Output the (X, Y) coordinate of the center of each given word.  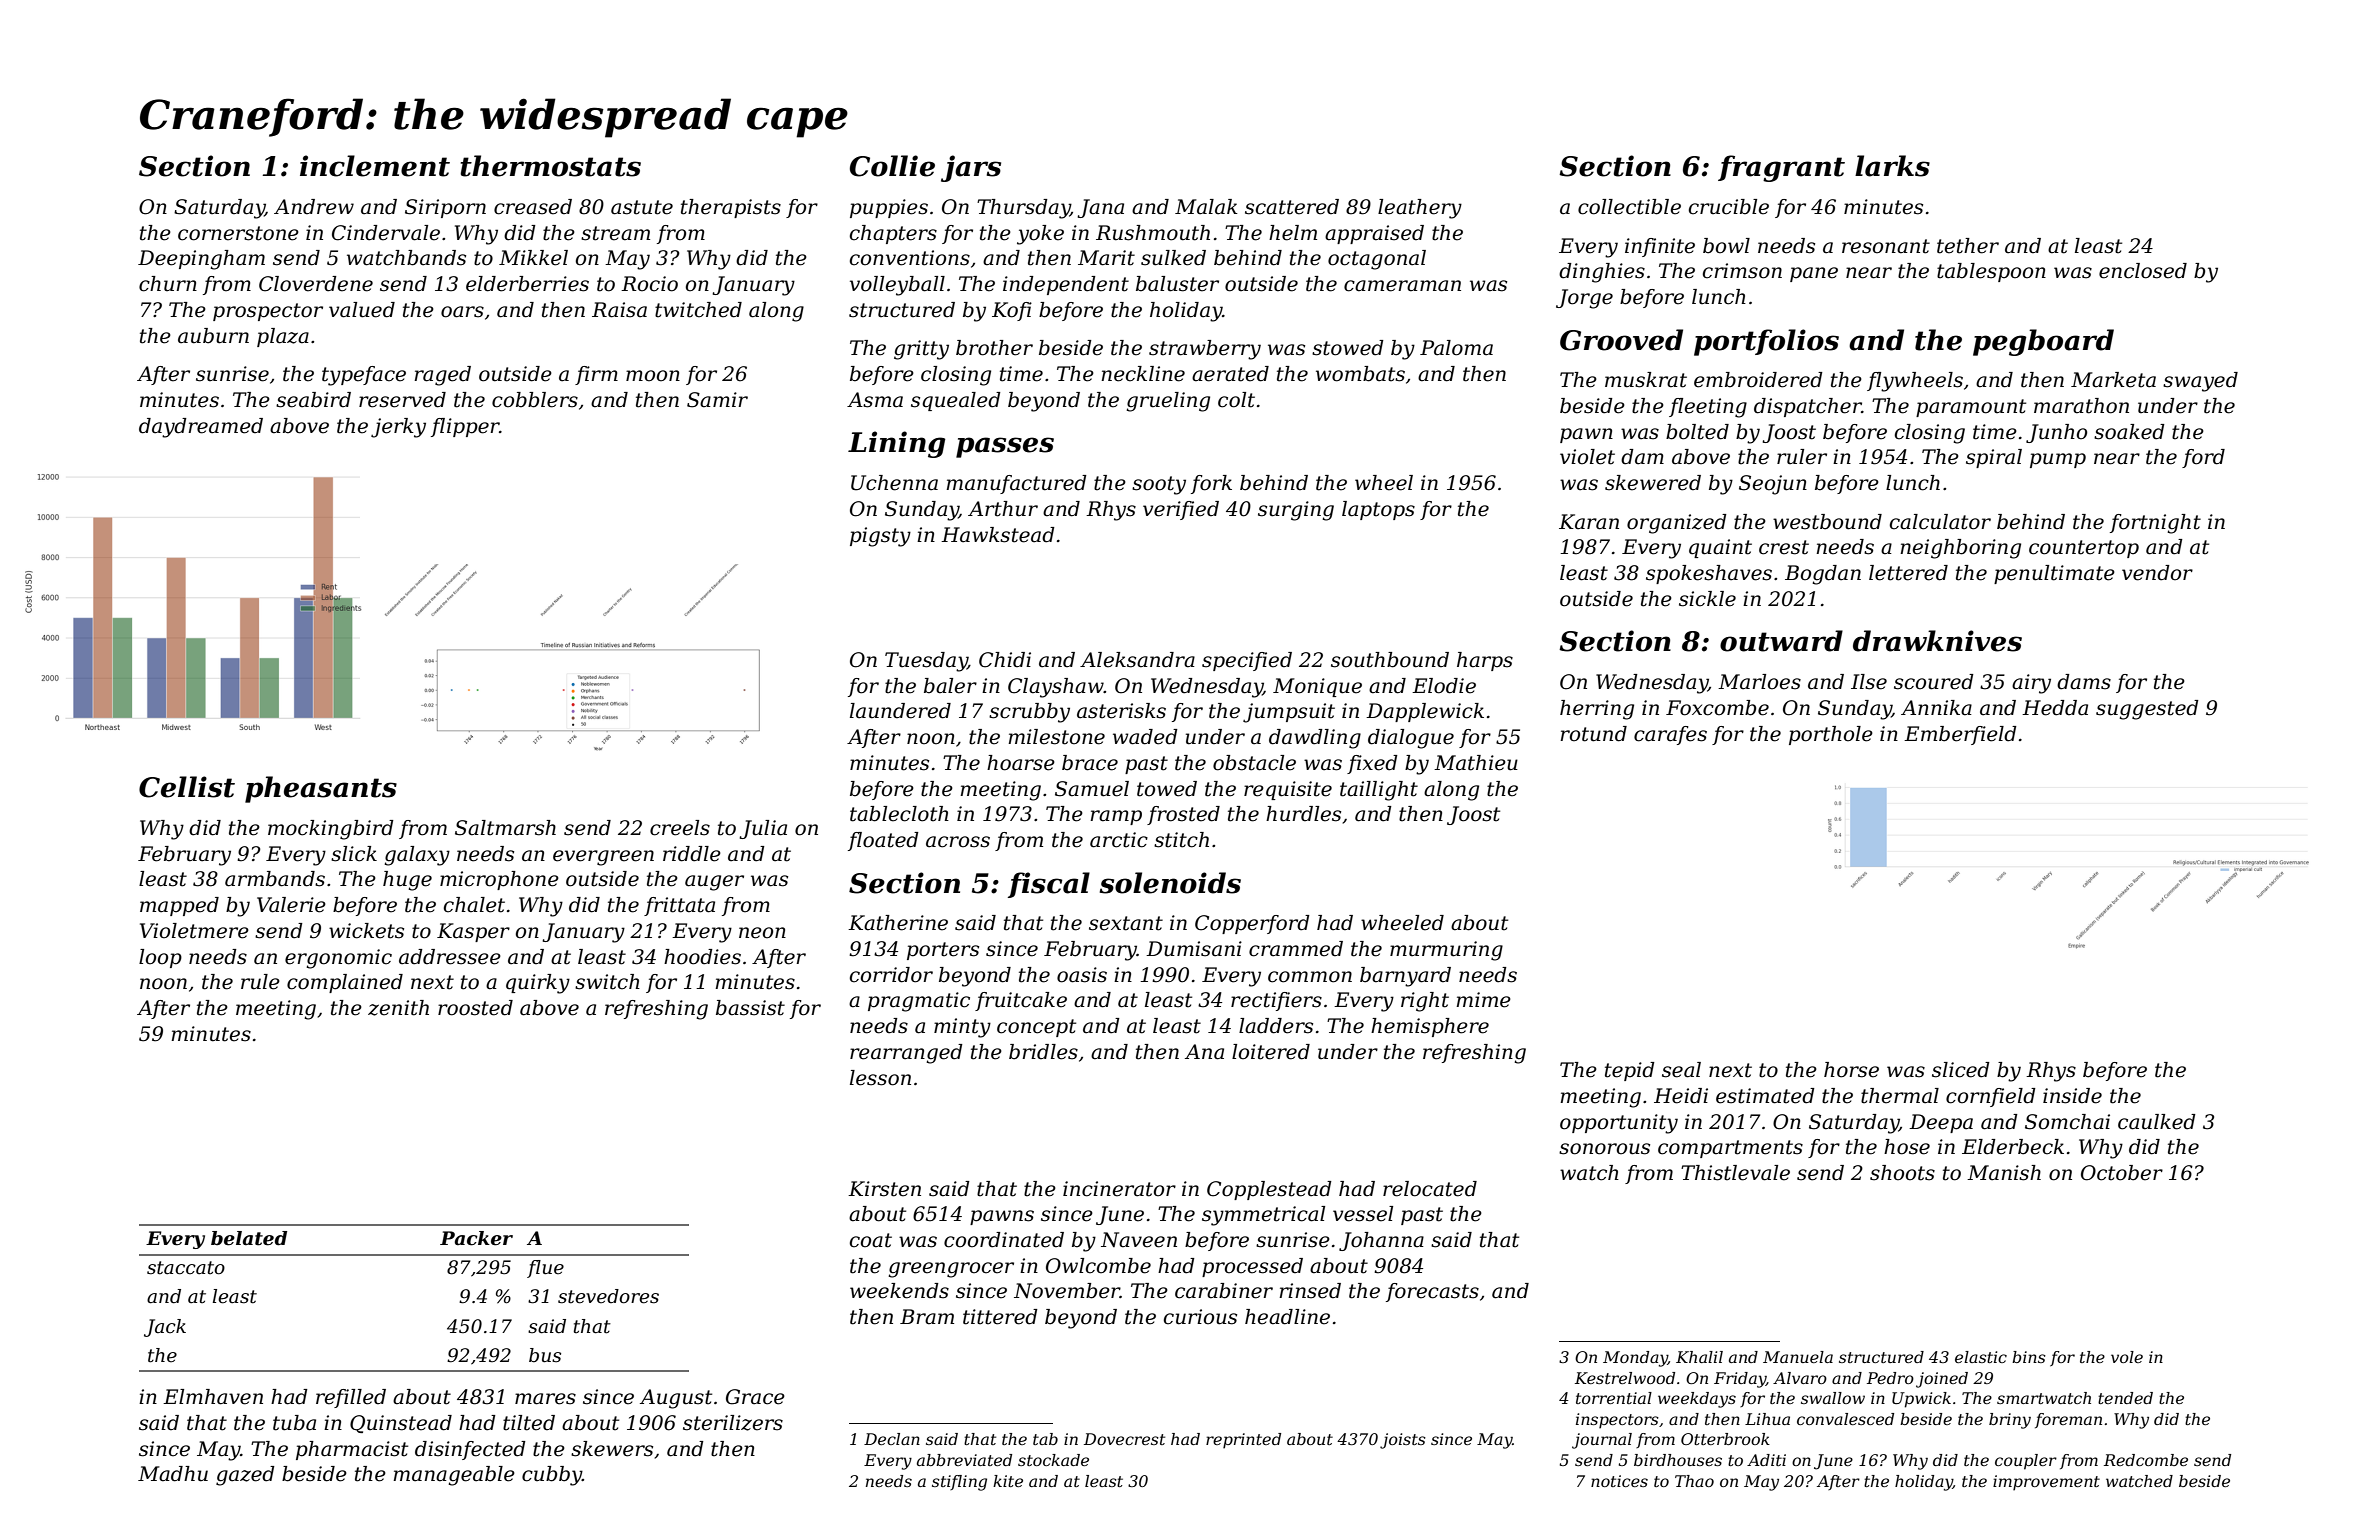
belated (249, 1238)
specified (1247, 661)
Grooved (1621, 340)
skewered (1653, 483)
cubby (552, 1476)
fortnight (2155, 524)
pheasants (321, 789)
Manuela (1798, 1357)
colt (1236, 400)
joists (1403, 1441)
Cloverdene (316, 284)
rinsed (1310, 1291)
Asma (875, 400)
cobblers (535, 400)
